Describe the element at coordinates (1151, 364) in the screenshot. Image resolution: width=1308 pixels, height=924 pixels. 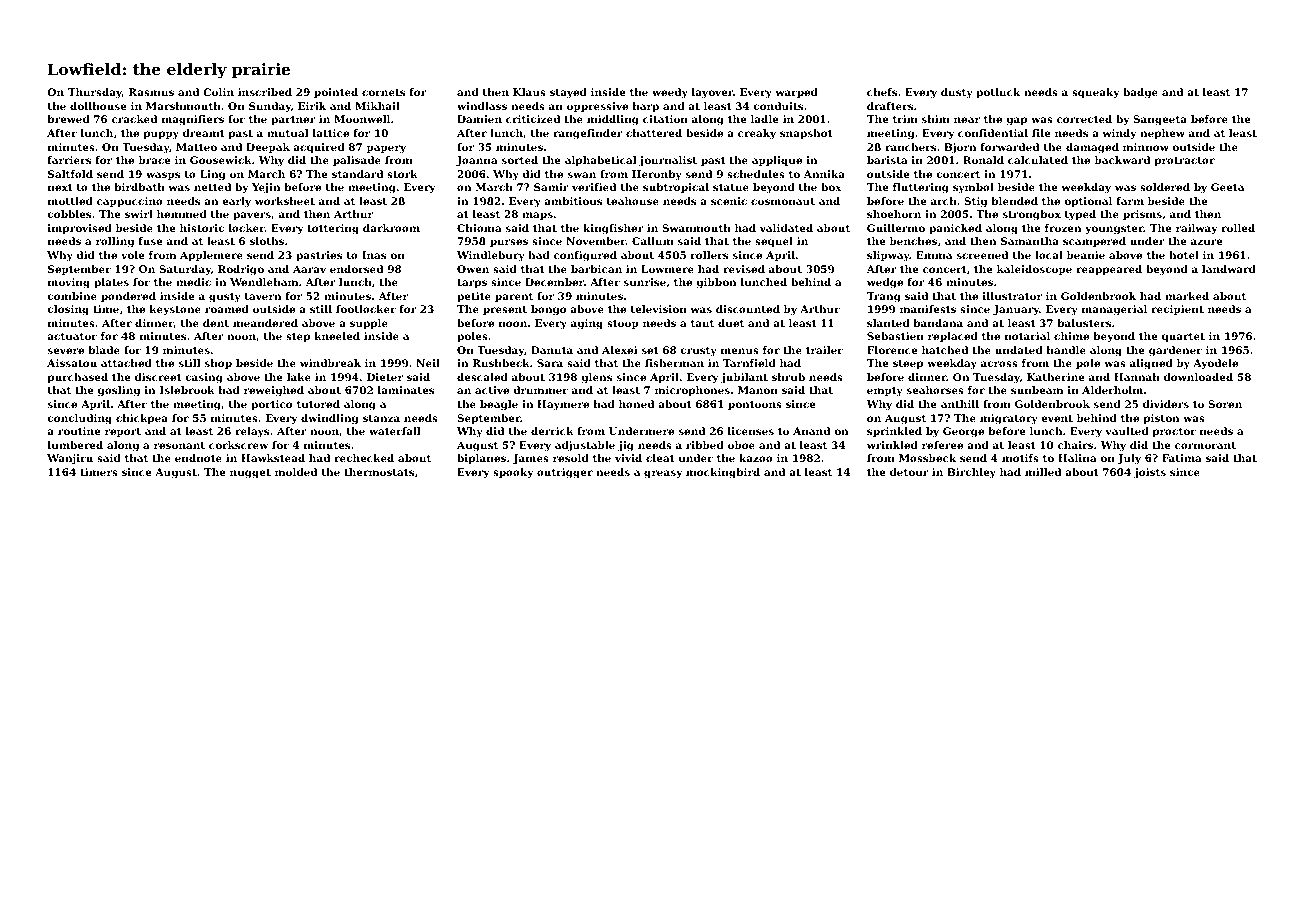
I see `aligned` at that location.
